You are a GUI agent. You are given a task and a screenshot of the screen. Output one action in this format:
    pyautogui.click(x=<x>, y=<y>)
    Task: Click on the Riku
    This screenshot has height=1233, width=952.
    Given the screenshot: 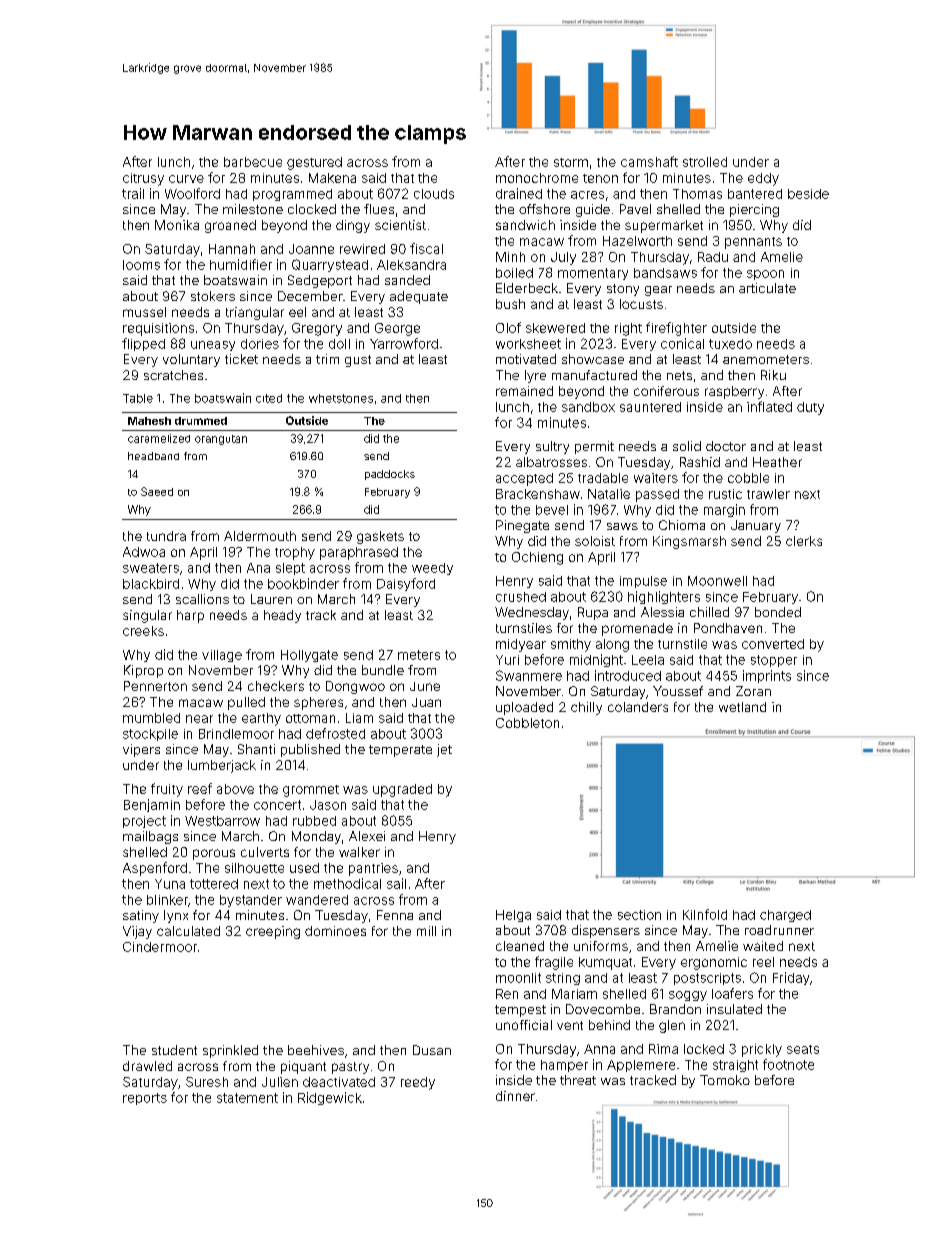 What is the action you would take?
    pyautogui.click(x=773, y=375)
